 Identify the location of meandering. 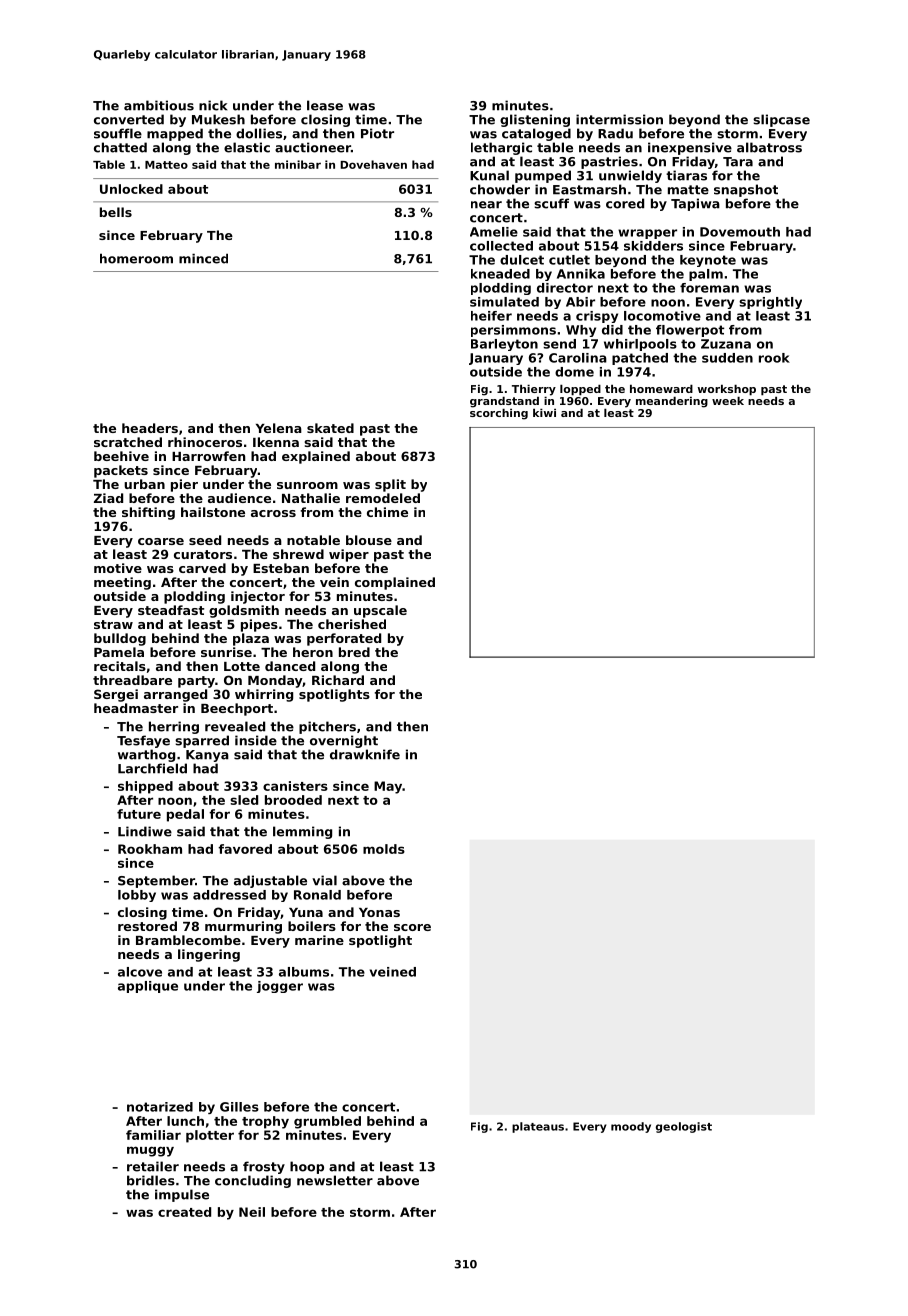
(672, 402).
